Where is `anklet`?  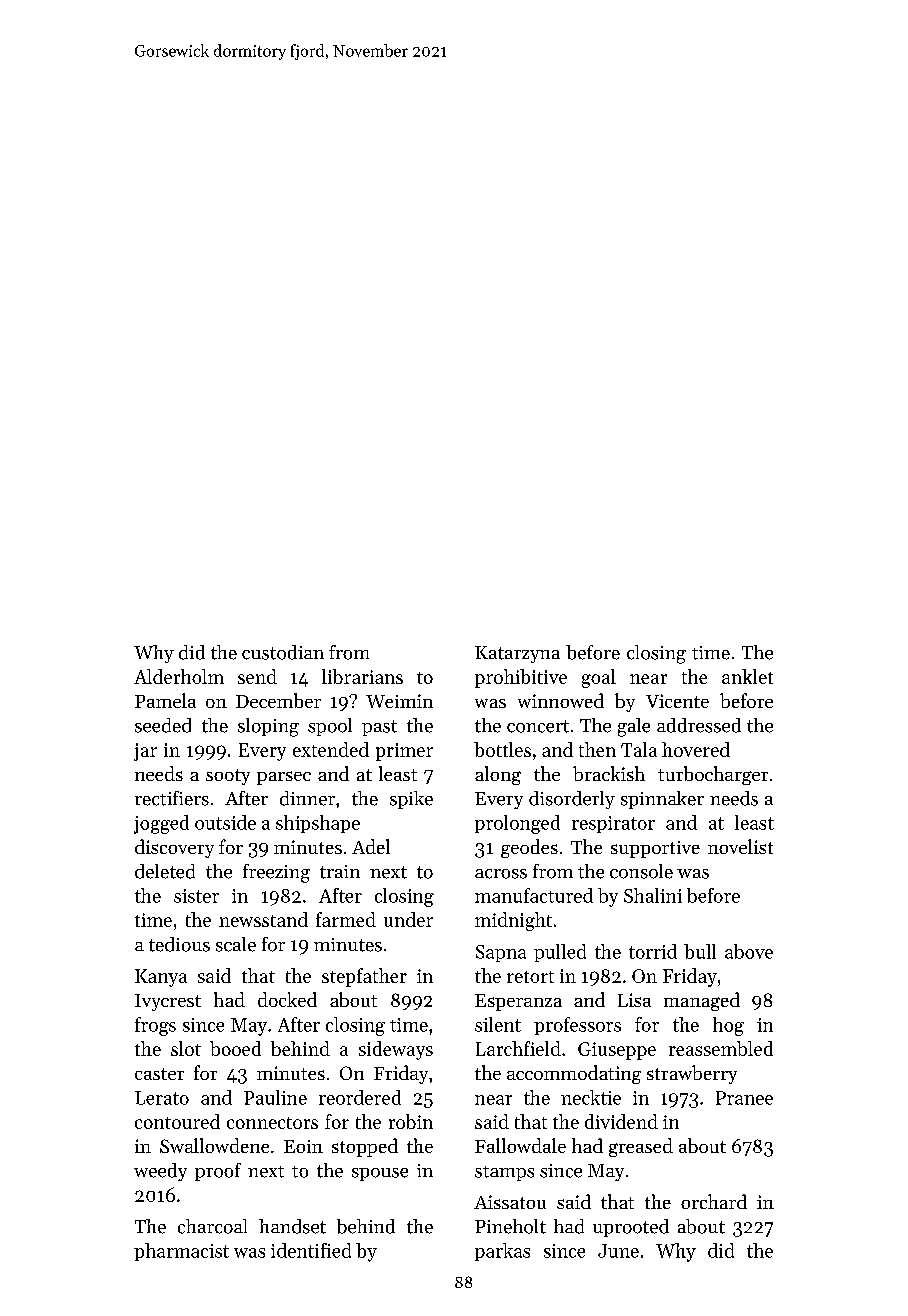
anklet is located at coordinates (747, 676).
